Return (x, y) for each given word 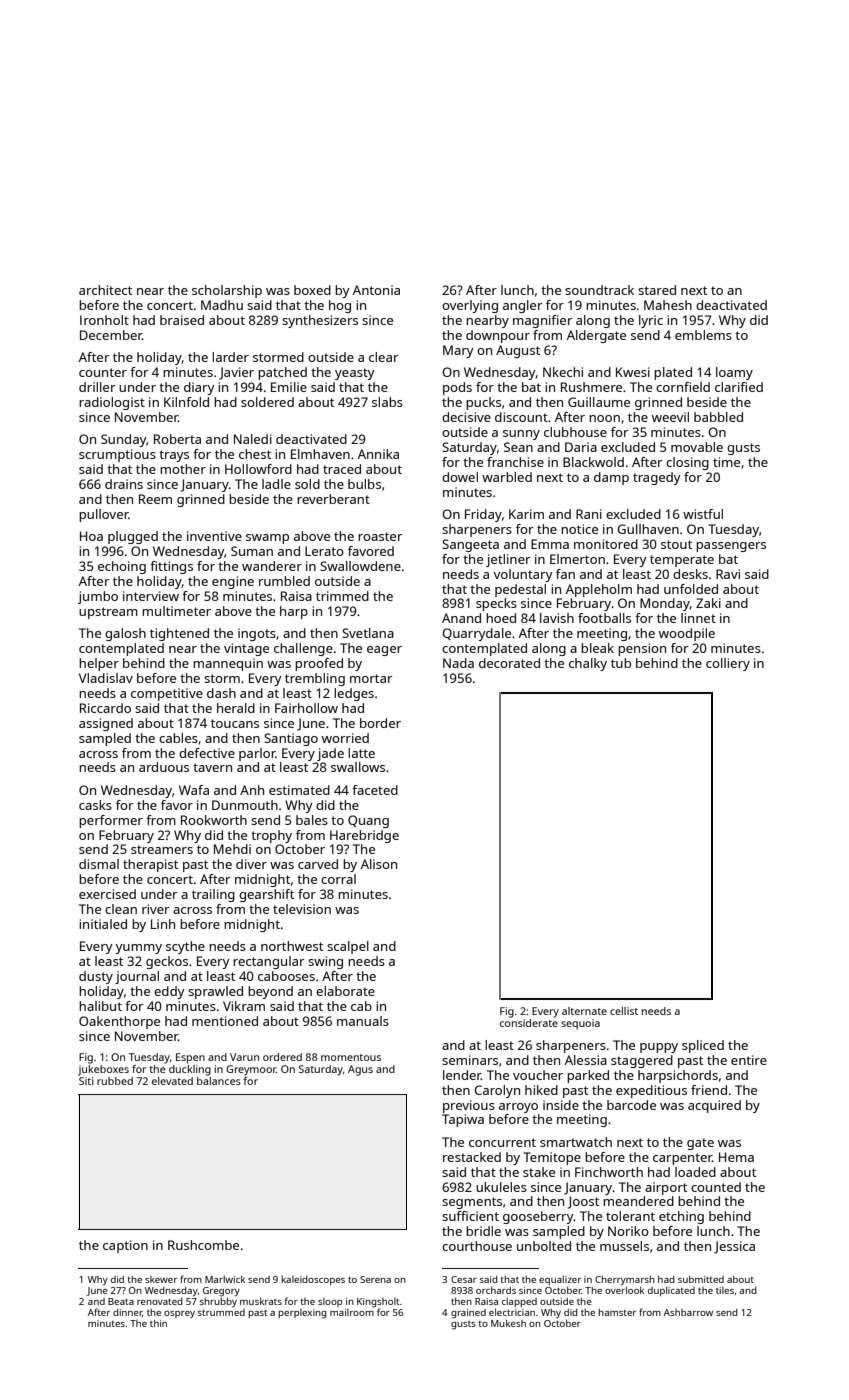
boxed (312, 290)
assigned (106, 724)
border (380, 723)
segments (472, 1203)
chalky (588, 664)
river (156, 909)
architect (105, 290)
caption (125, 1246)
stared (657, 290)
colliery (728, 664)
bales (312, 820)
